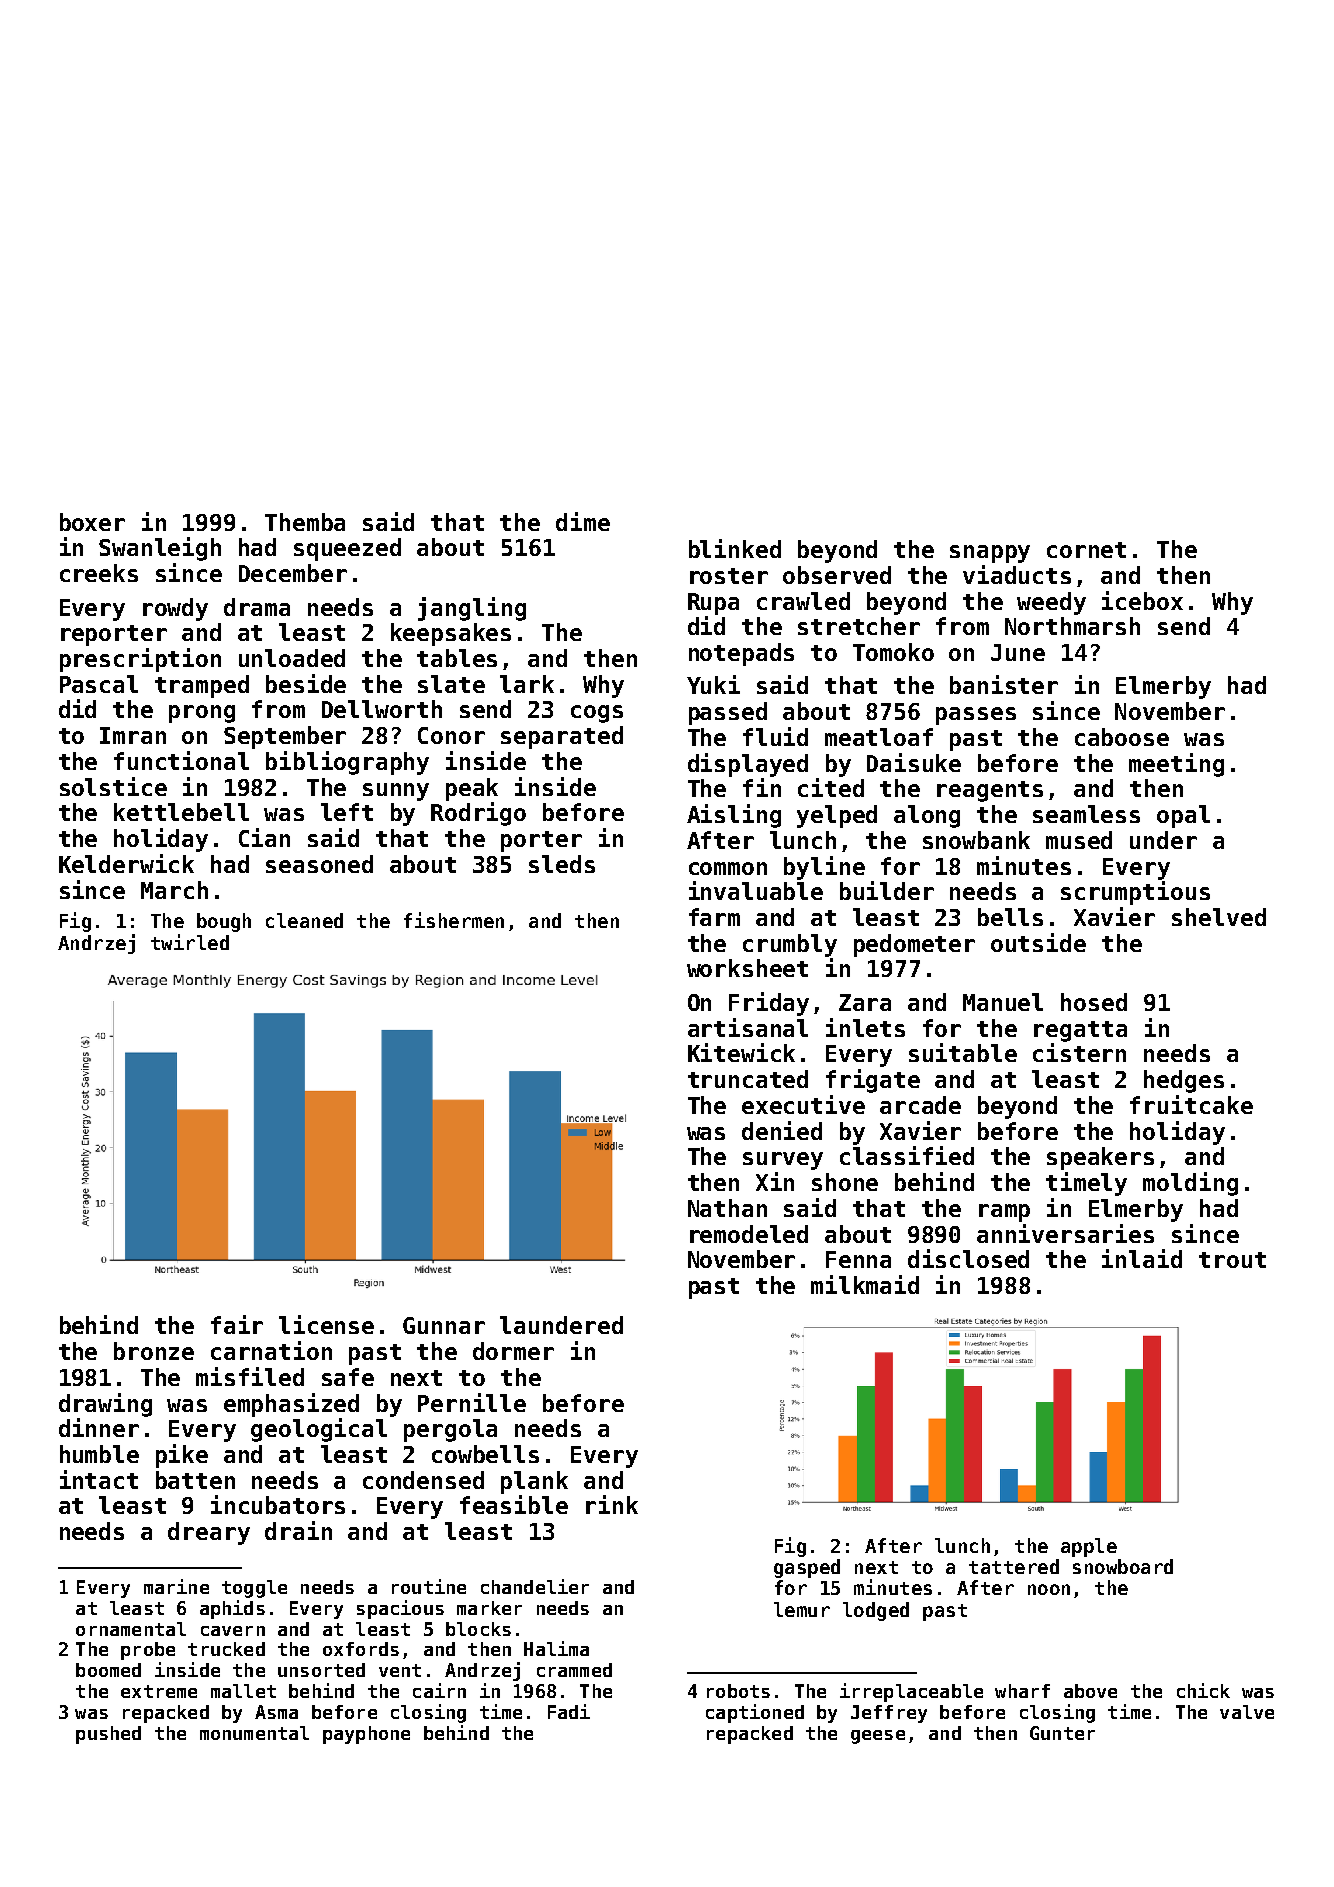  What do you see at coordinates (99, 684) in the screenshot?
I see `Pascal` at bounding box center [99, 684].
